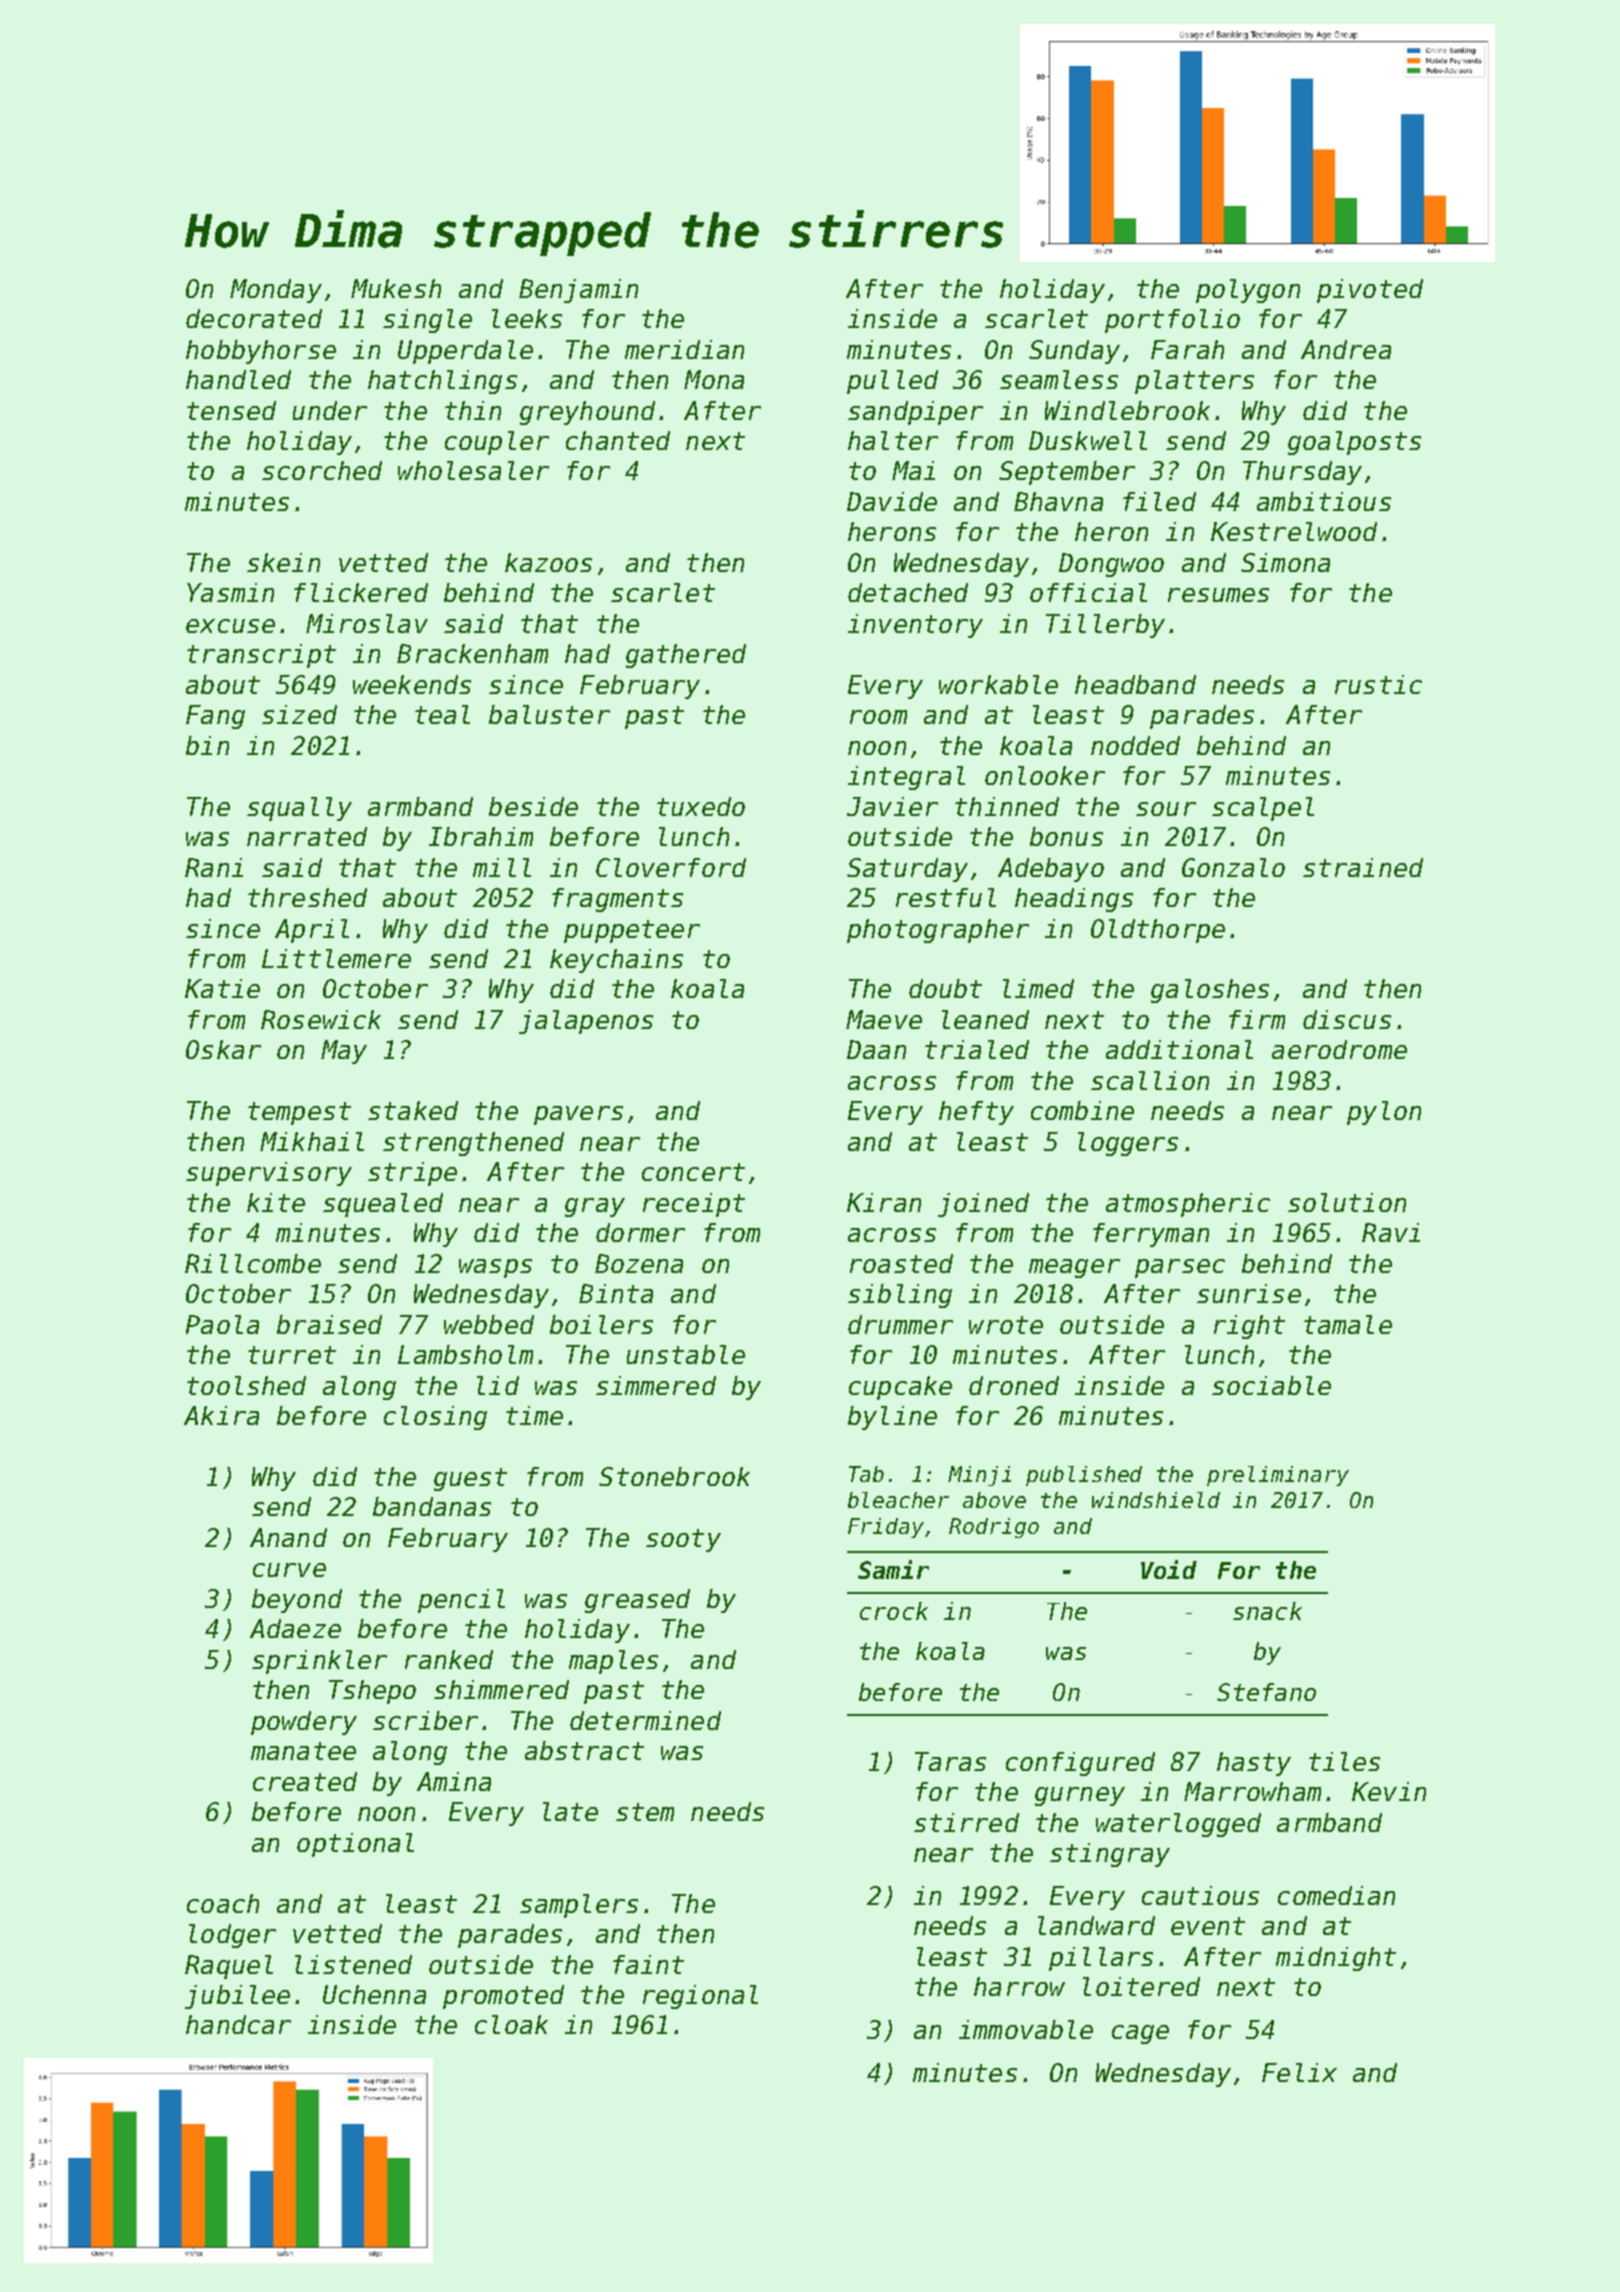 The image size is (1620, 2292). What do you see at coordinates (700, 1997) in the screenshot?
I see `regional` at bounding box center [700, 1997].
